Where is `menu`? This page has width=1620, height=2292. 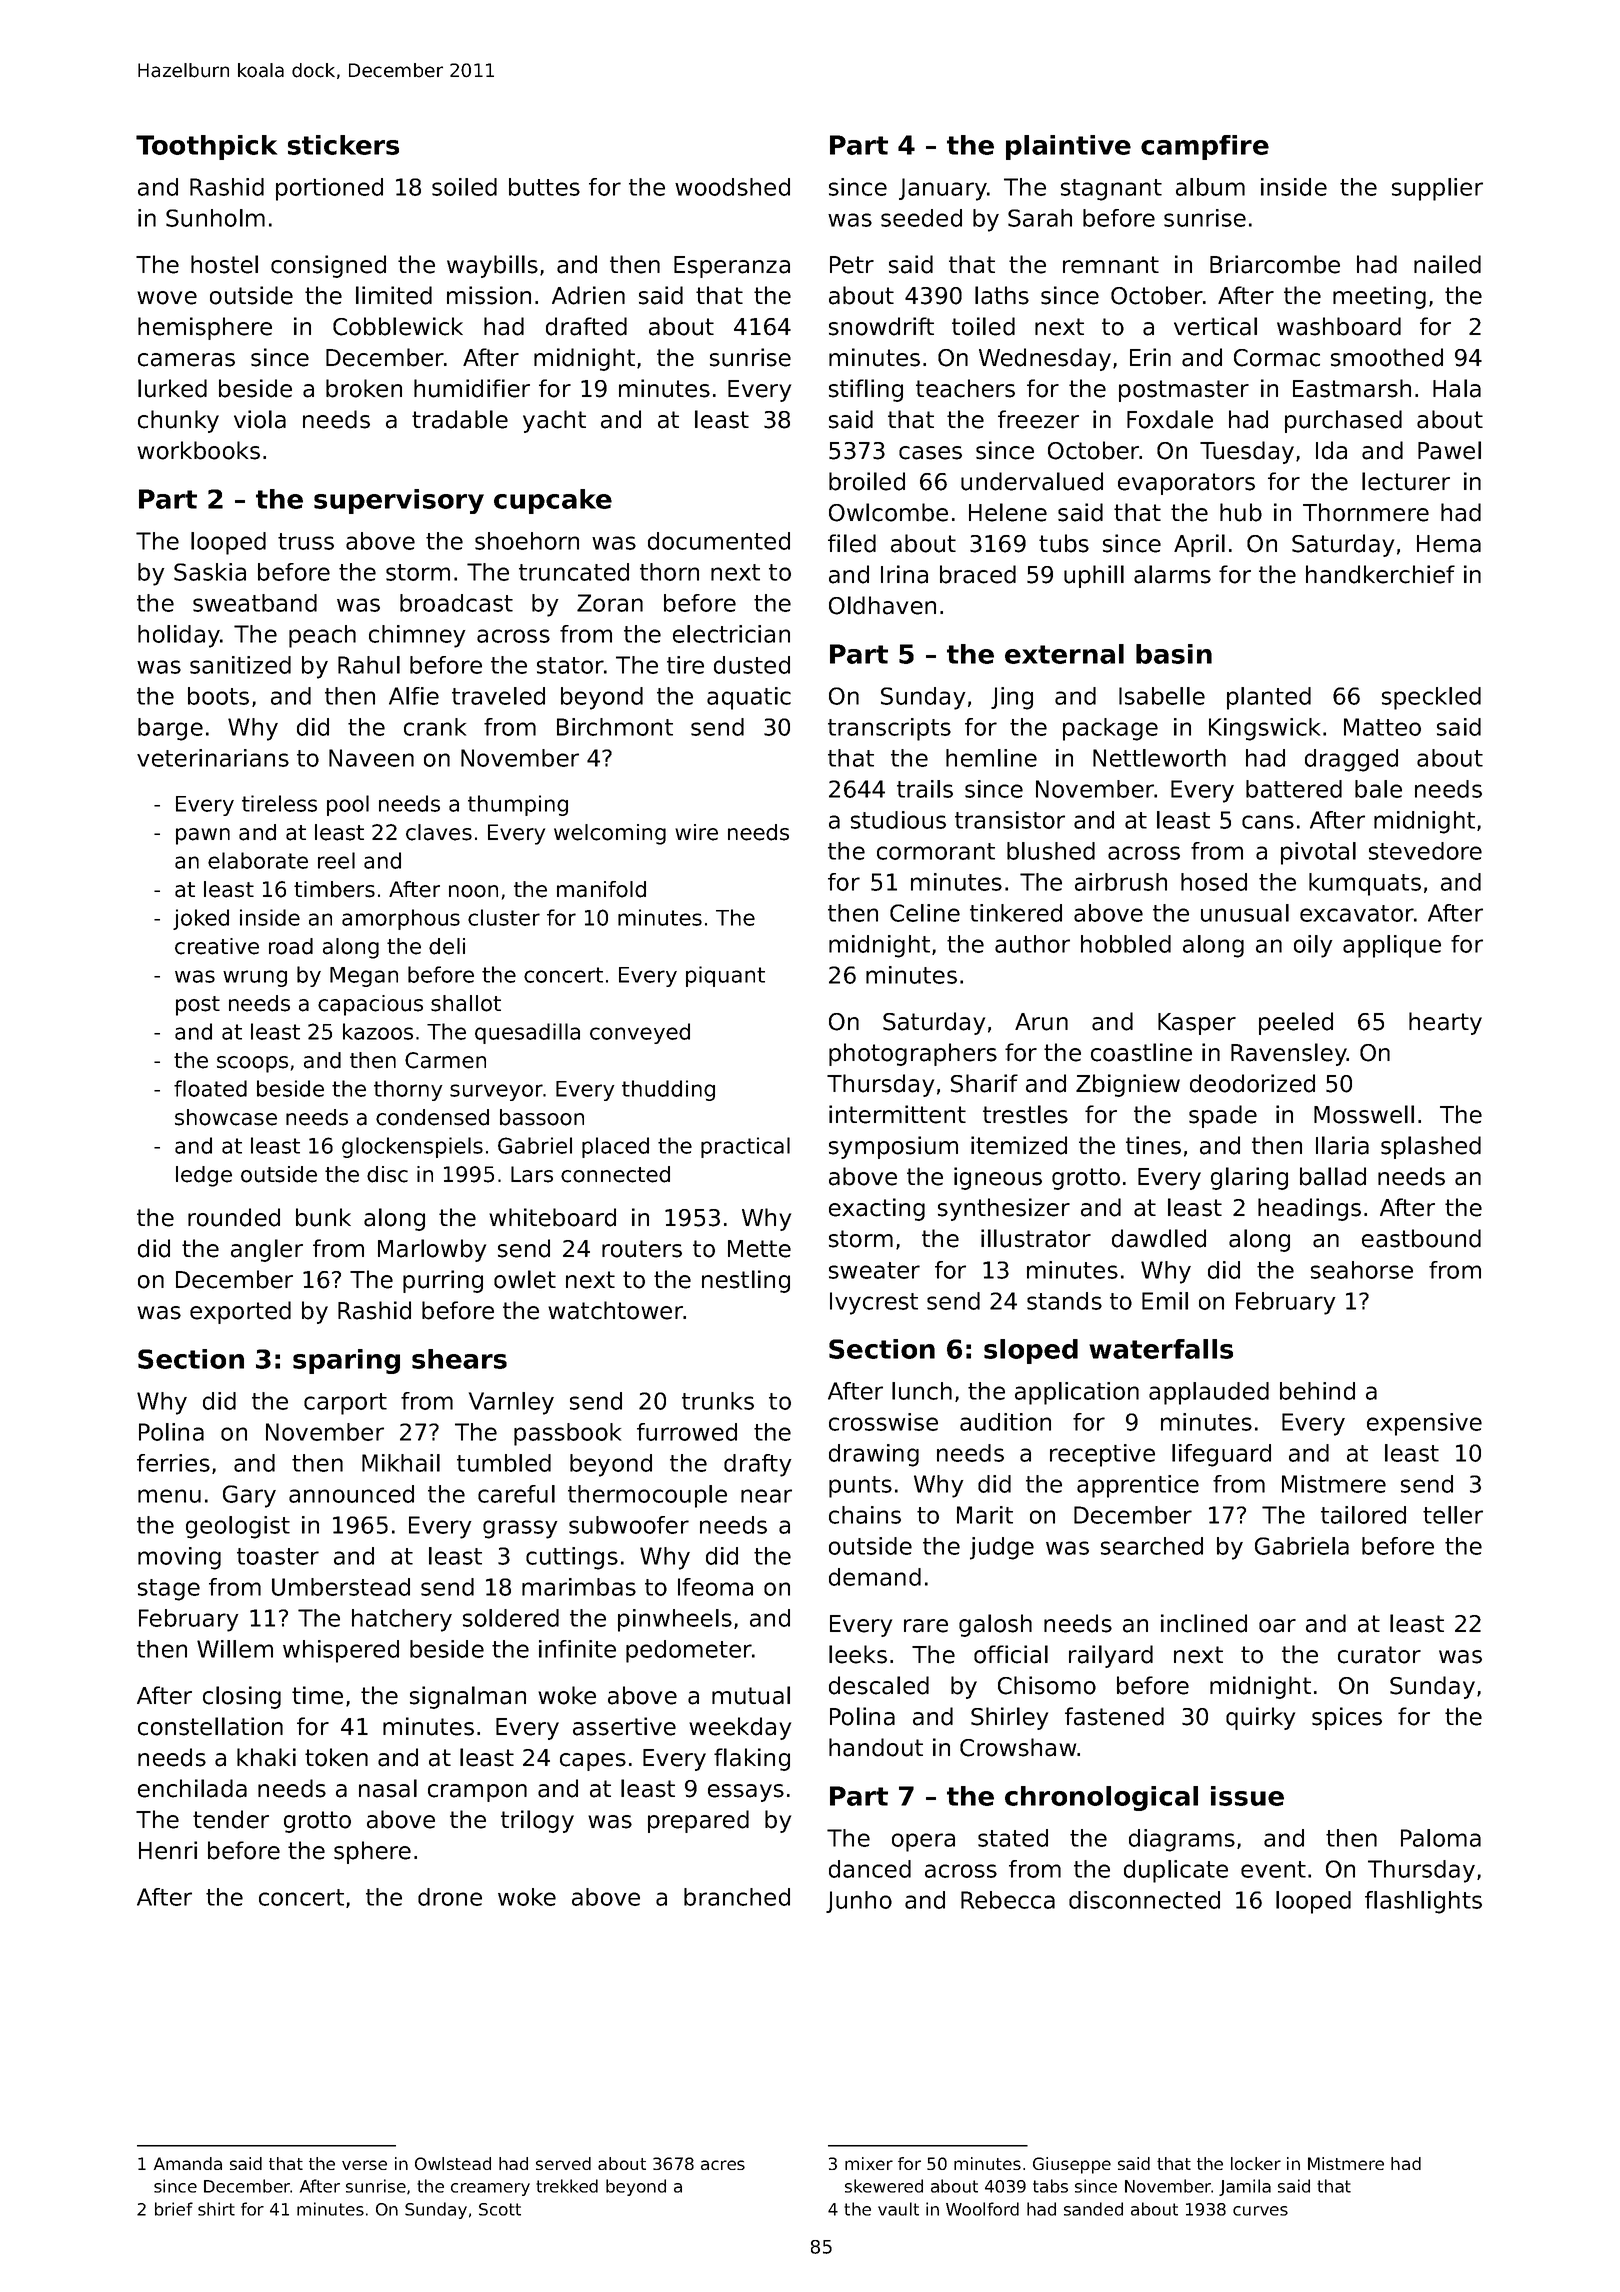
menu is located at coordinates (169, 1496).
